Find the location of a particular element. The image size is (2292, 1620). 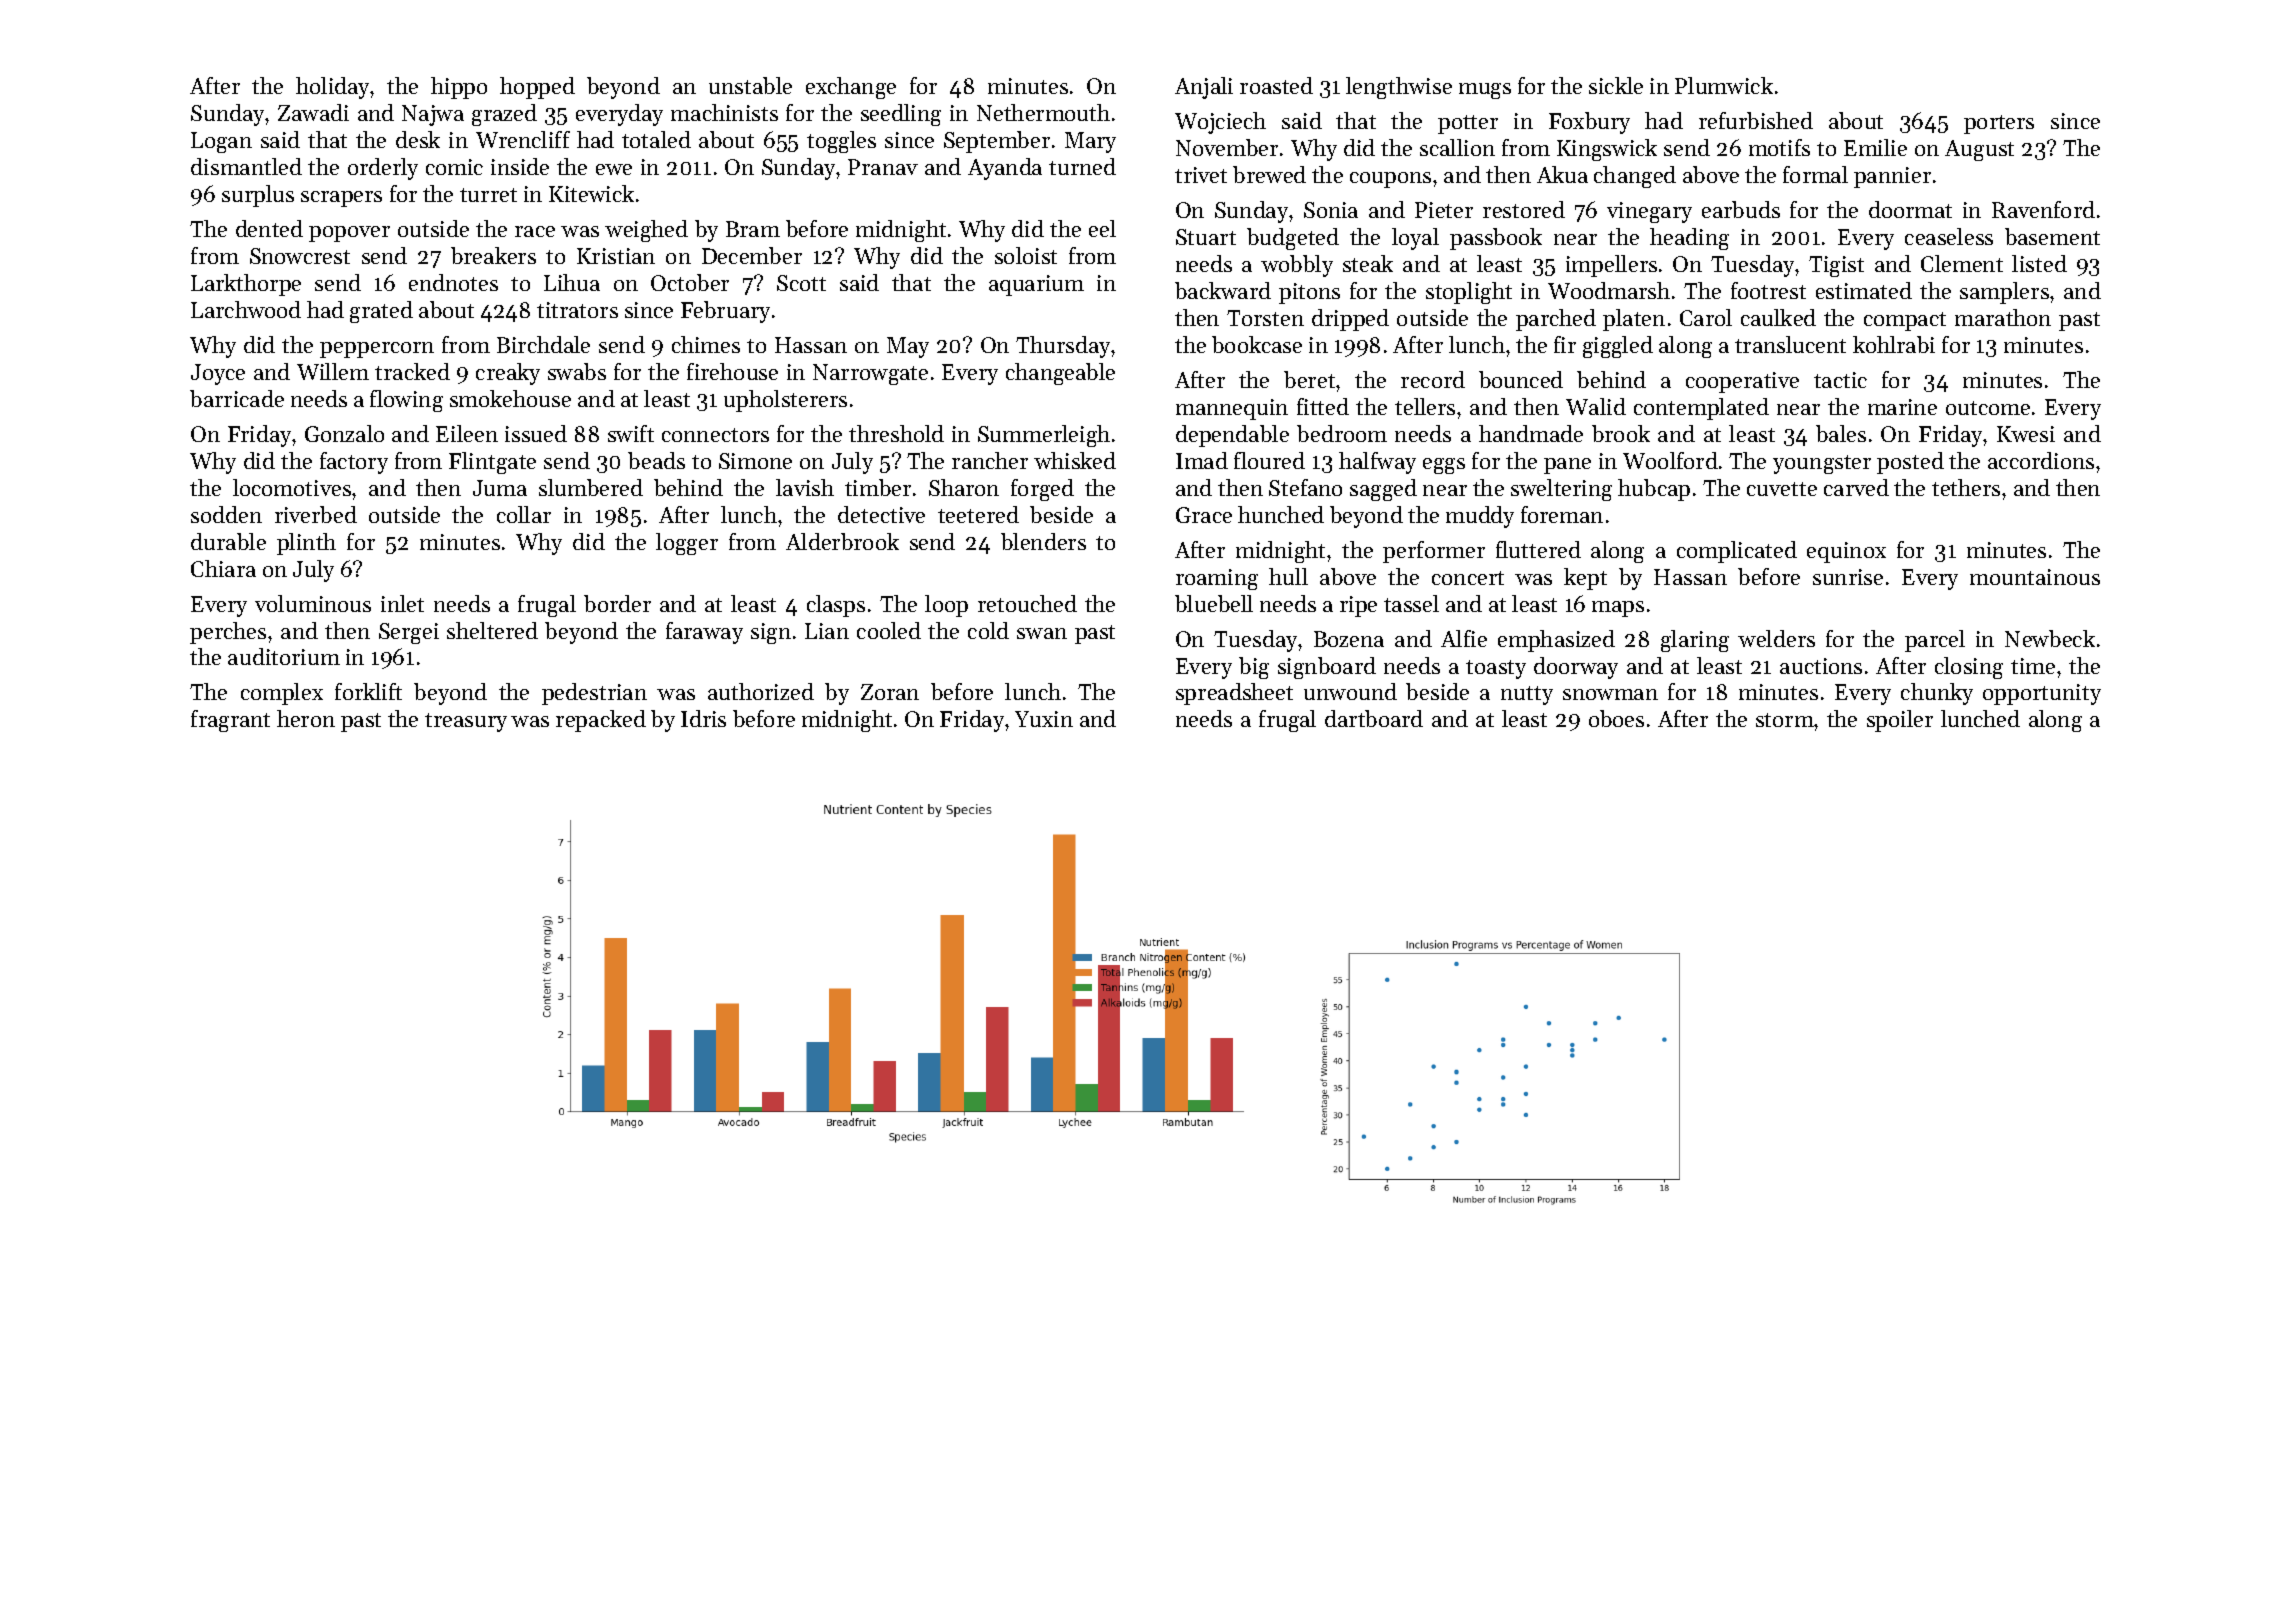

Najwa is located at coordinates (433, 115).
